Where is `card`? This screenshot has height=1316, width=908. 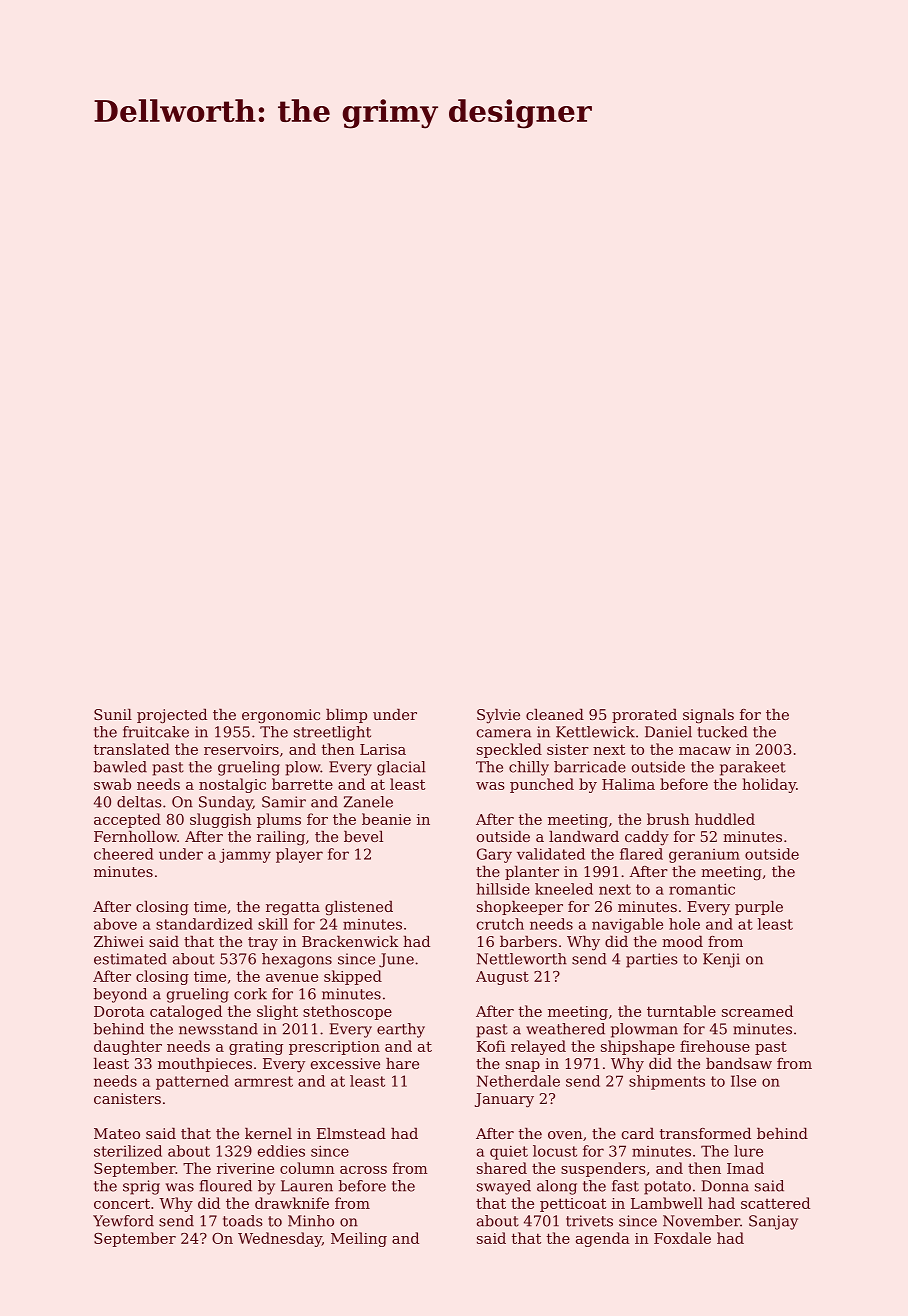 card is located at coordinates (638, 1133).
